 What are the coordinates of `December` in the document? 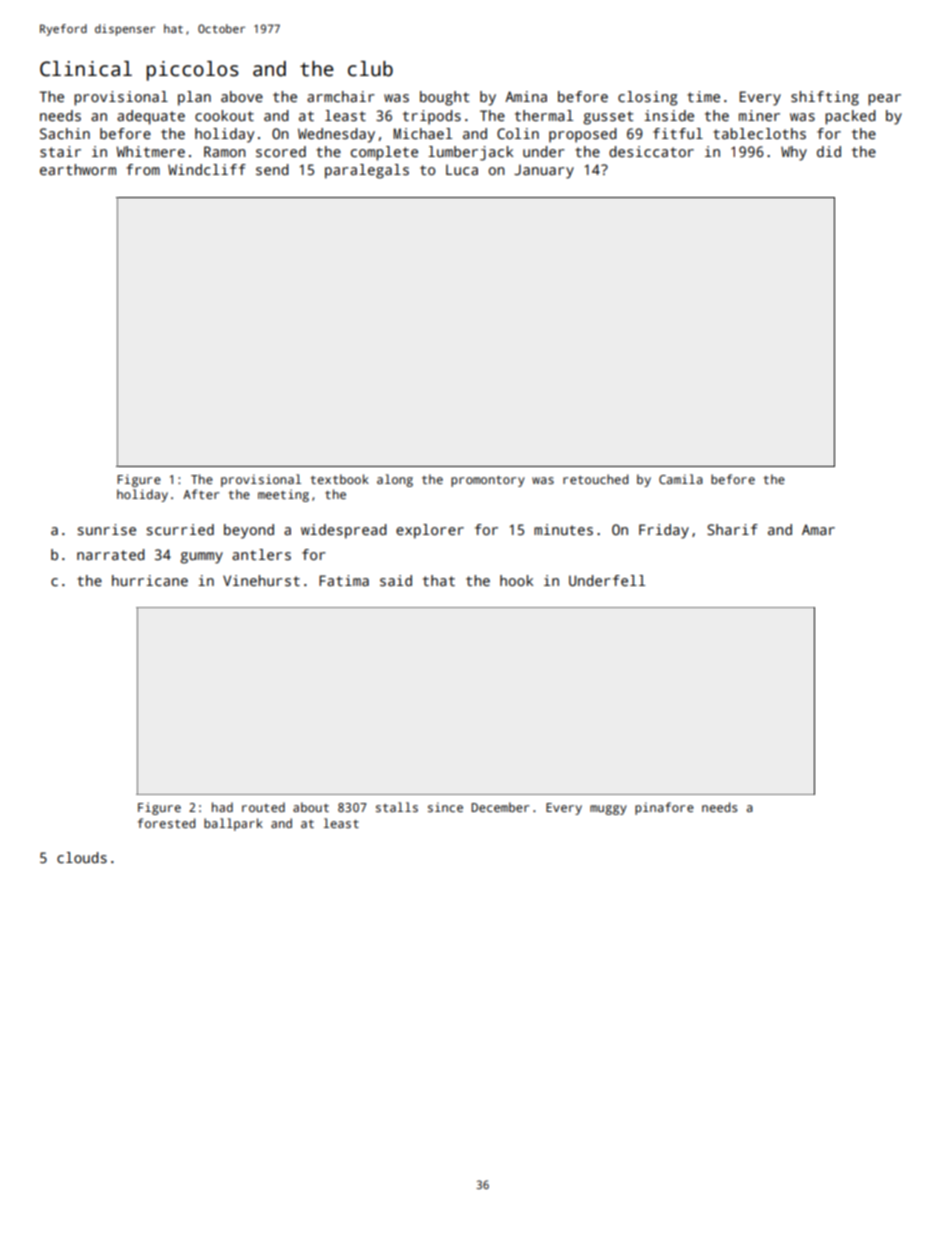 It's located at (500, 807).
